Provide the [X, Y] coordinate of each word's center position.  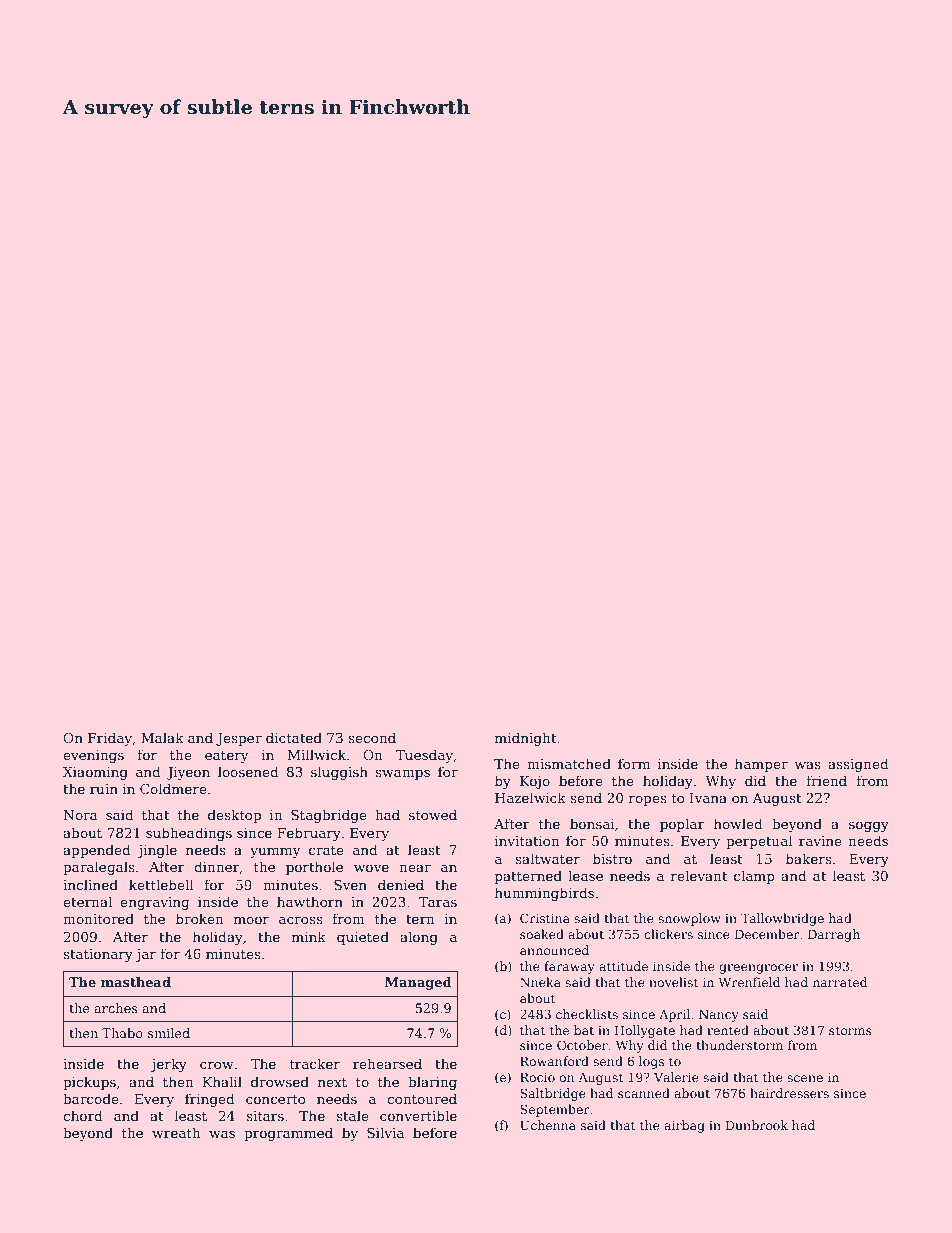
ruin [104, 789]
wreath [176, 1132]
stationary [98, 955]
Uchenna [548, 1125]
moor [251, 920]
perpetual [759, 842]
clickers [668, 934]
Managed [418, 983]
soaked [542, 934]
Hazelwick [530, 797]
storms [850, 1030]
